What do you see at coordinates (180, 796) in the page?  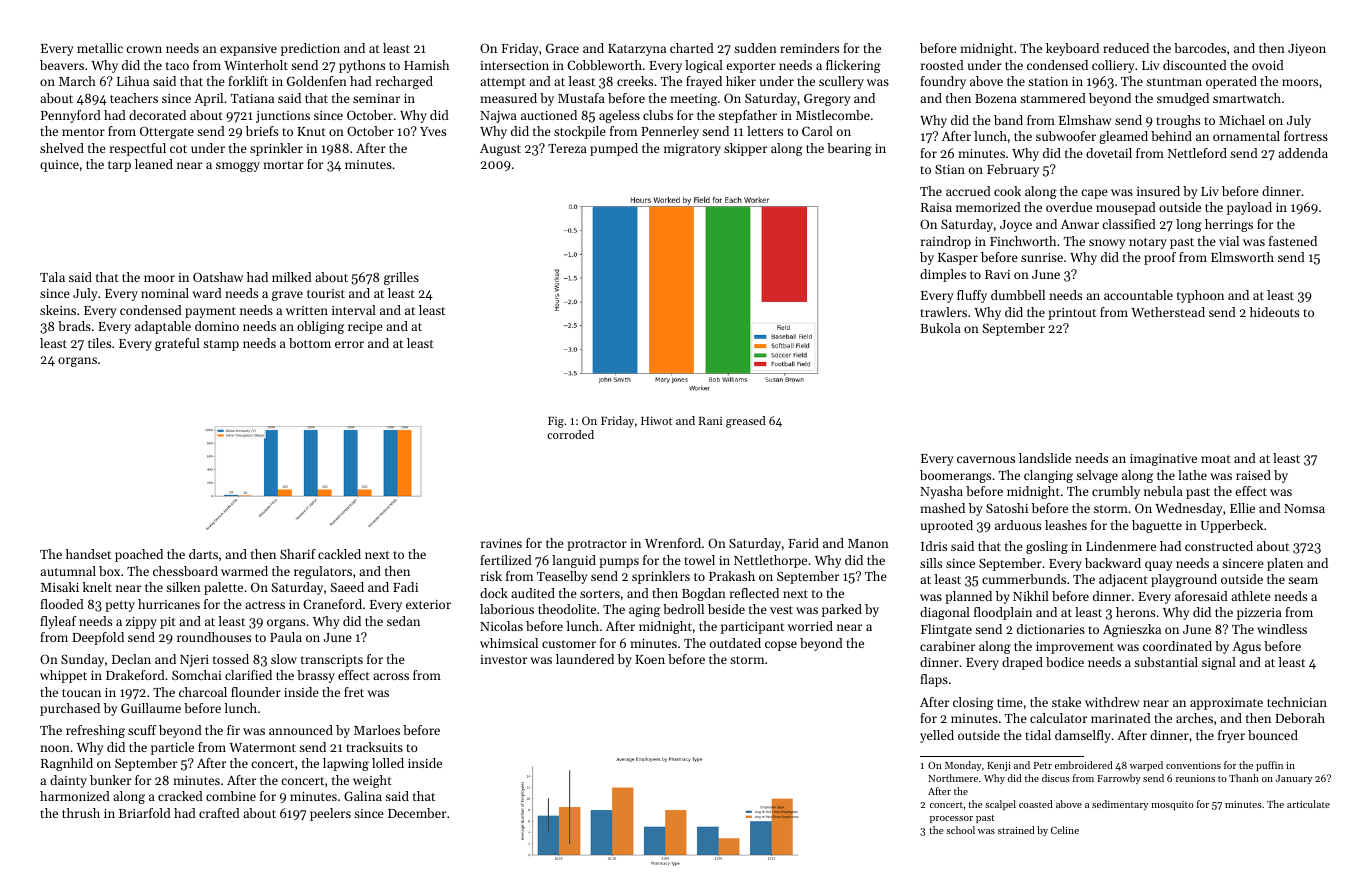 I see `cracked` at bounding box center [180, 796].
